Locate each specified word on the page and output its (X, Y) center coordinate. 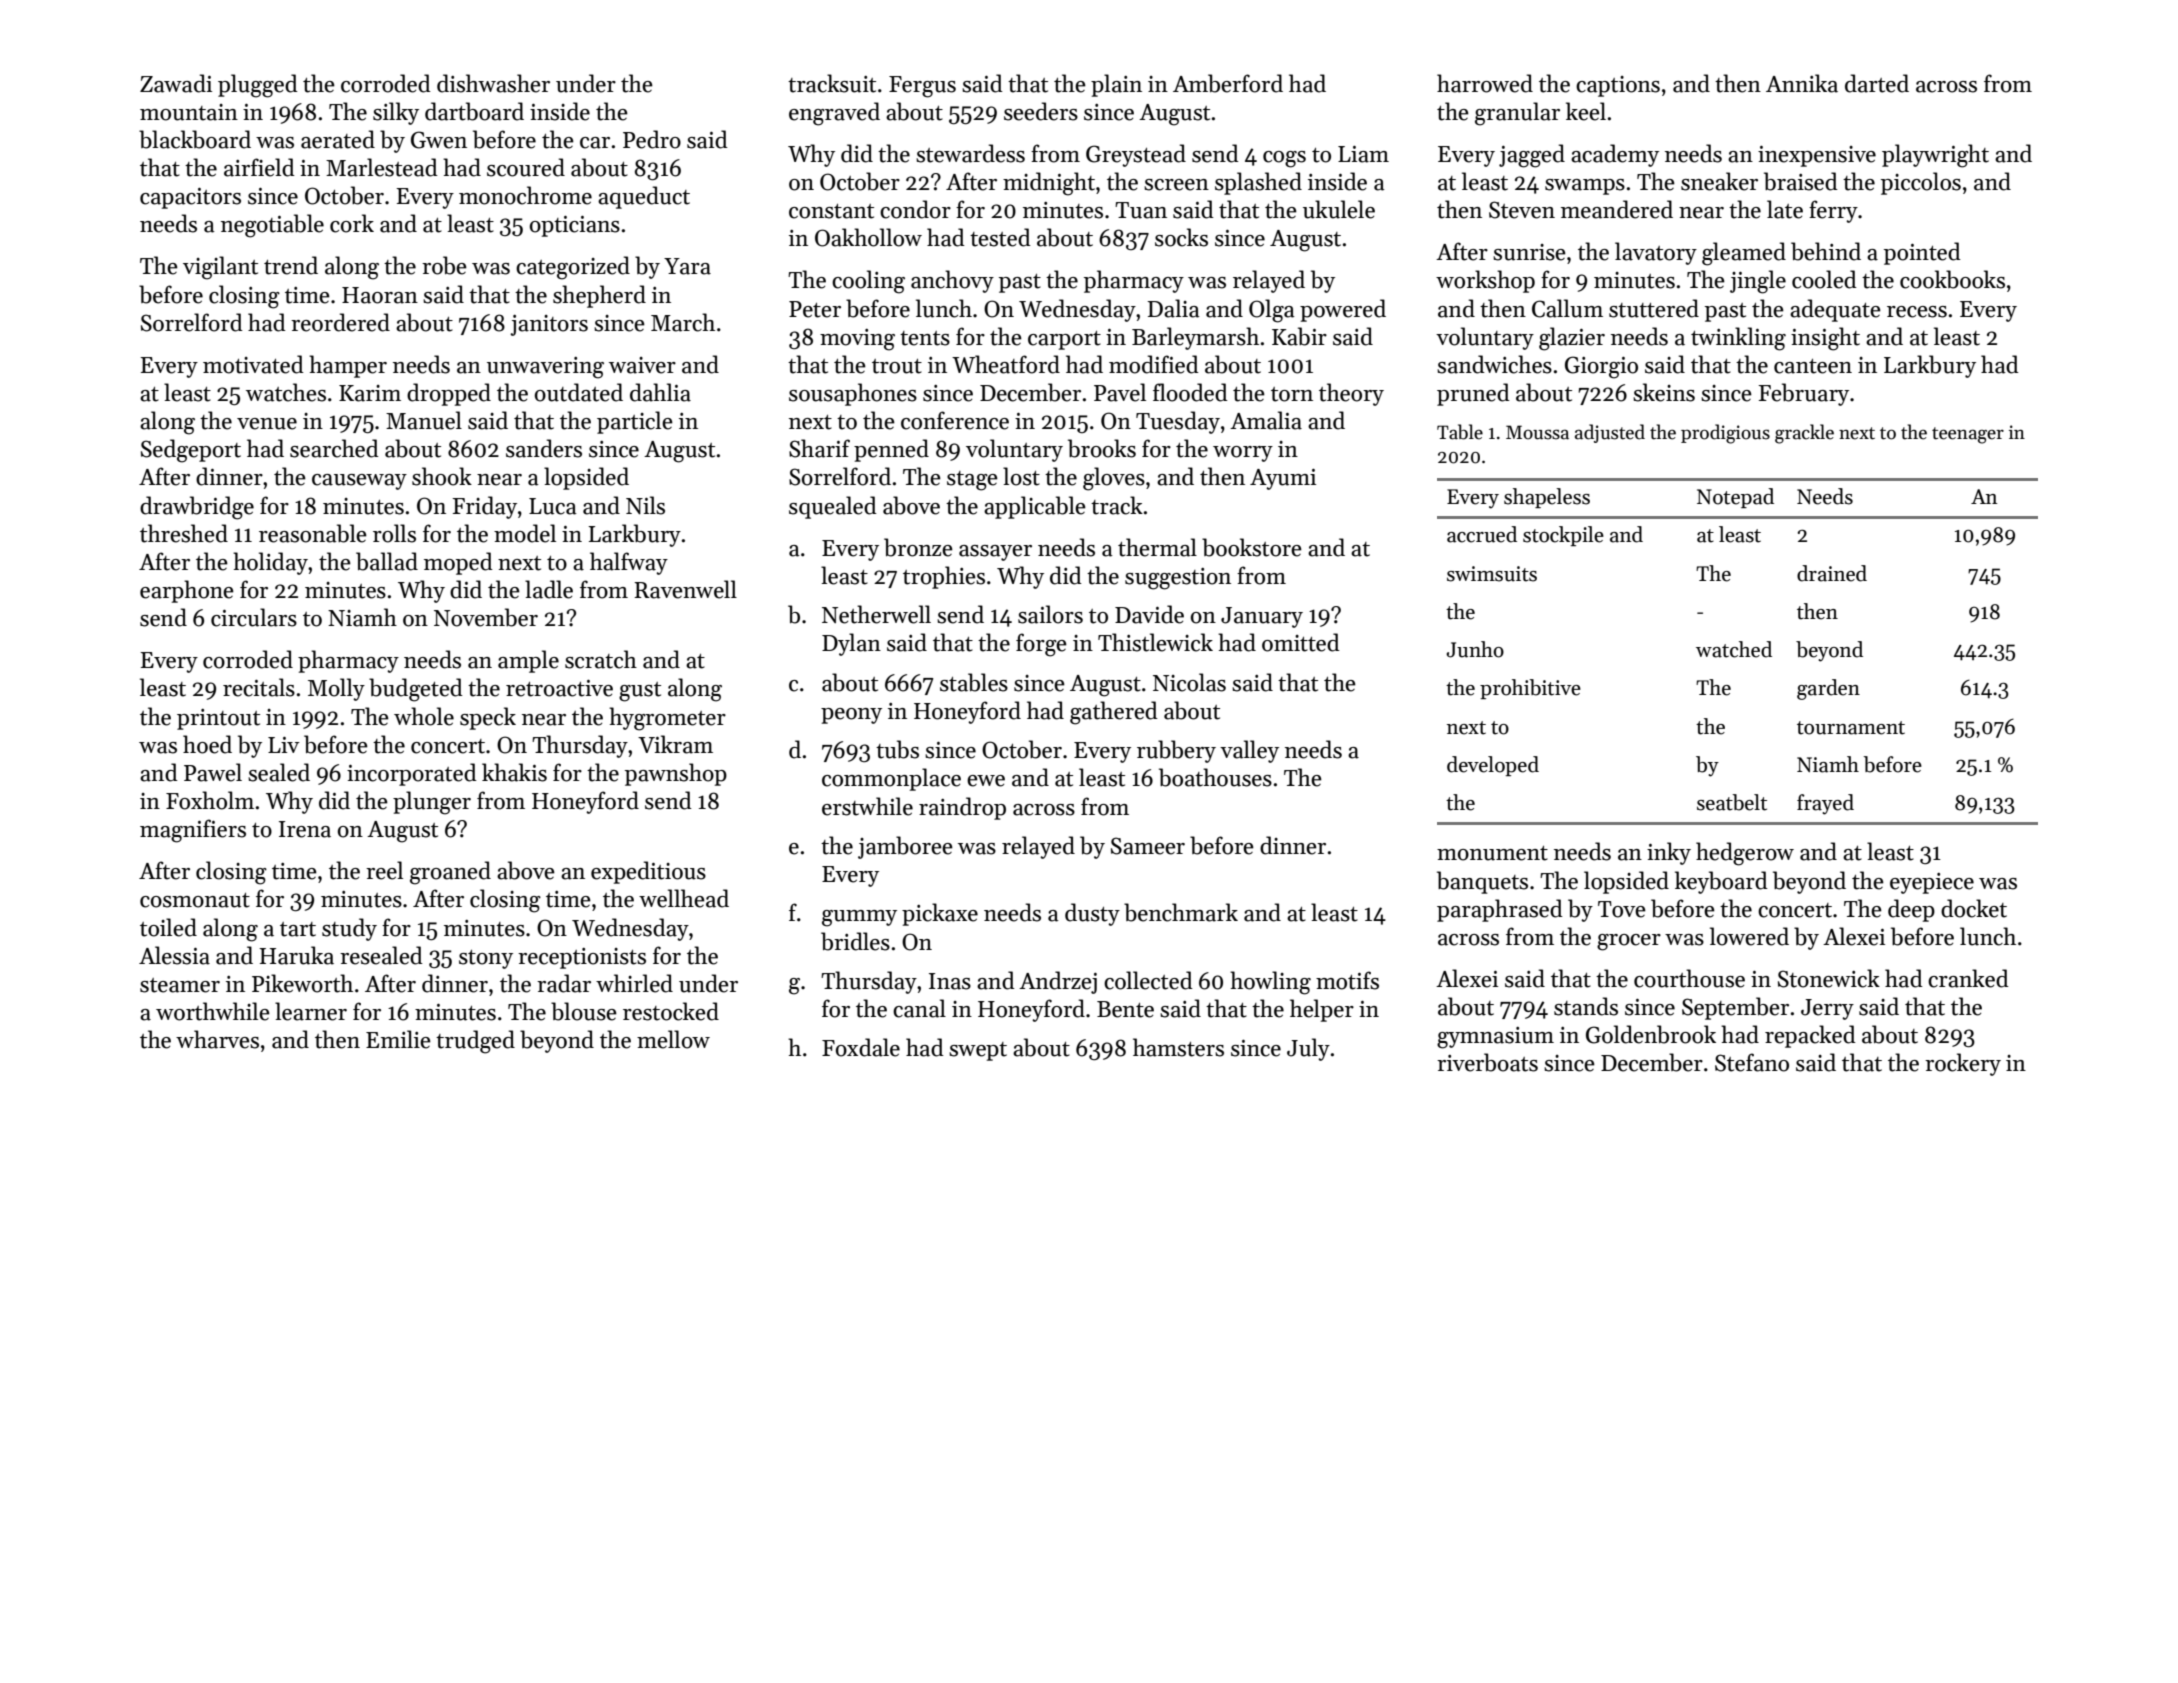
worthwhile (213, 1011)
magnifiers (193, 831)
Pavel (1120, 392)
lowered (1749, 936)
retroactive (559, 688)
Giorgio (1601, 367)
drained (1832, 573)
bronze (918, 547)
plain (1116, 85)
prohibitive (1530, 689)
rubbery (1176, 751)
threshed (184, 533)
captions (1618, 86)
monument (1492, 853)
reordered (340, 322)
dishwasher (493, 83)
